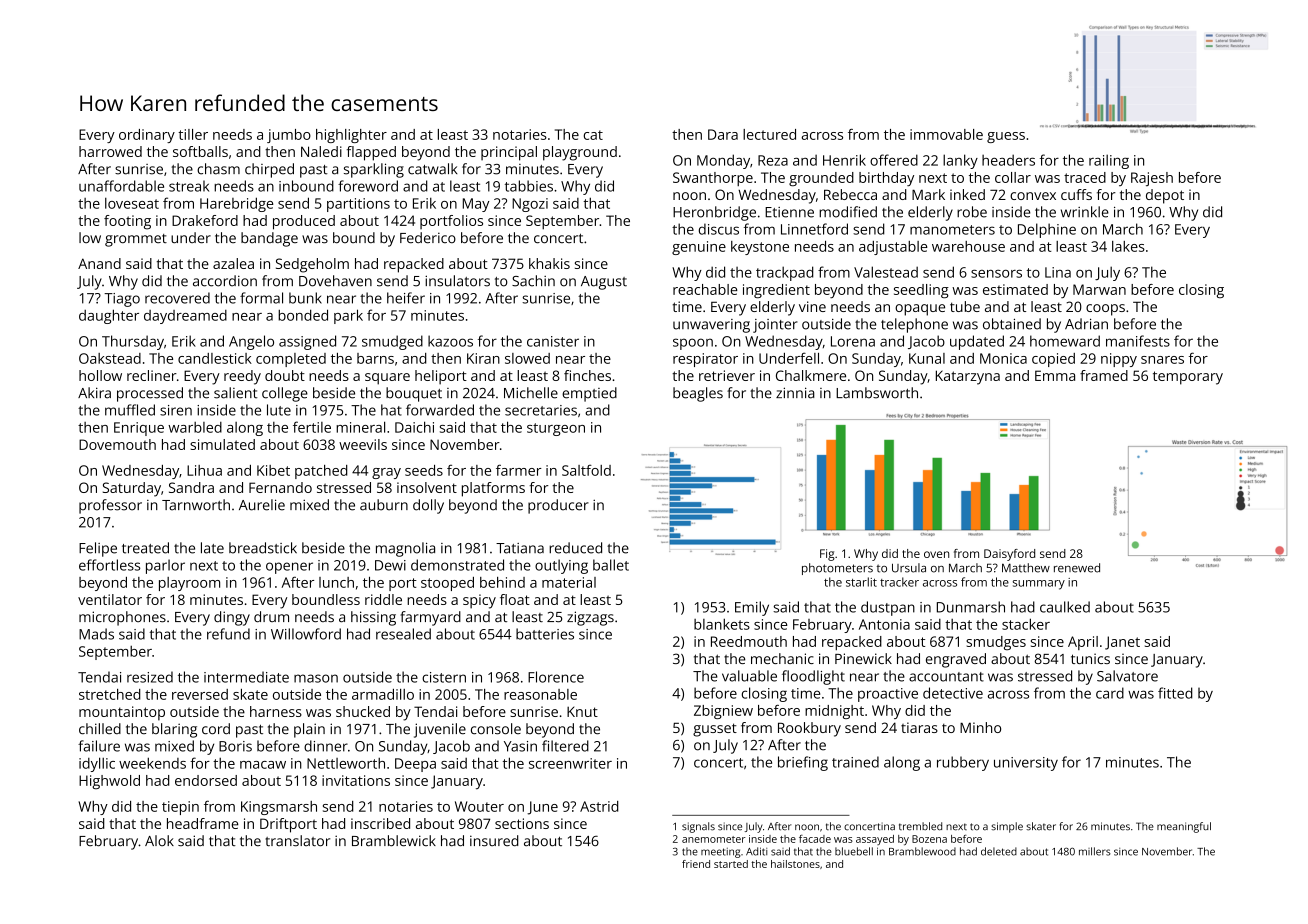 The image size is (1308, 924). Describe the element at coordinates (1006, 137) in the document. I see `guess` at that location.
